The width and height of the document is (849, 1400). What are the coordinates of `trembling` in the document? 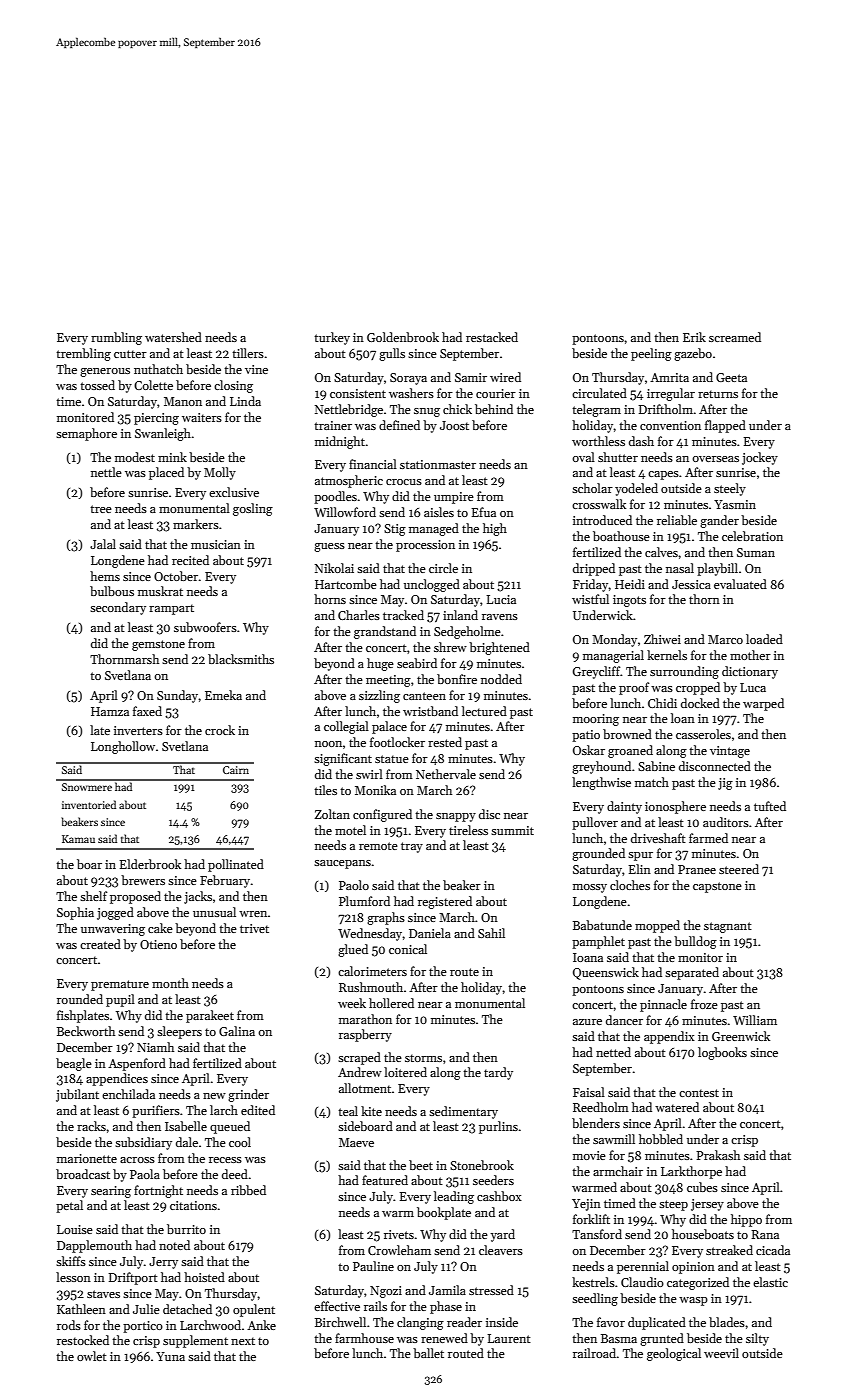 It's located at (83, 354).
